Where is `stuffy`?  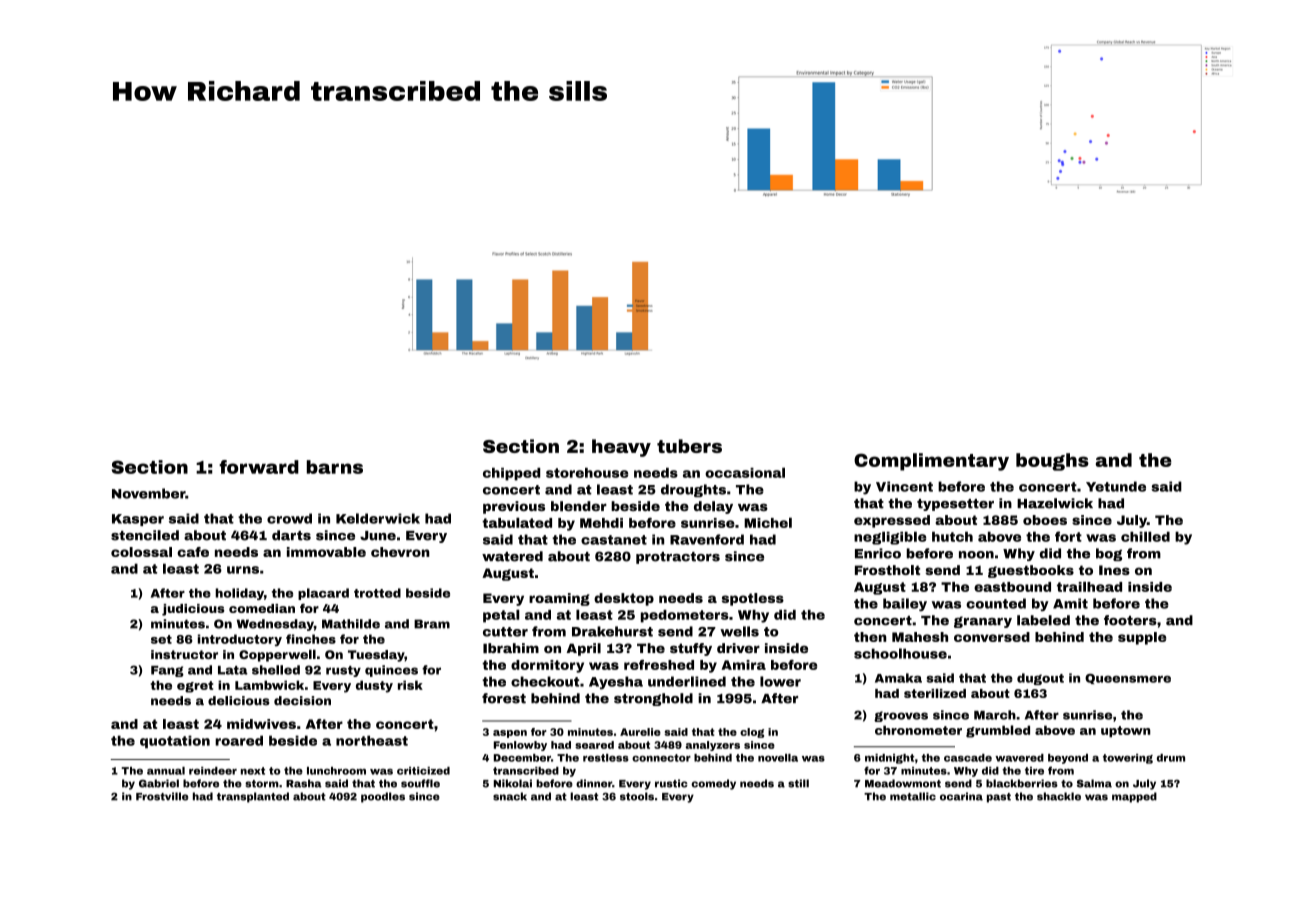
stuffy is located at coordinates (691, 649).
